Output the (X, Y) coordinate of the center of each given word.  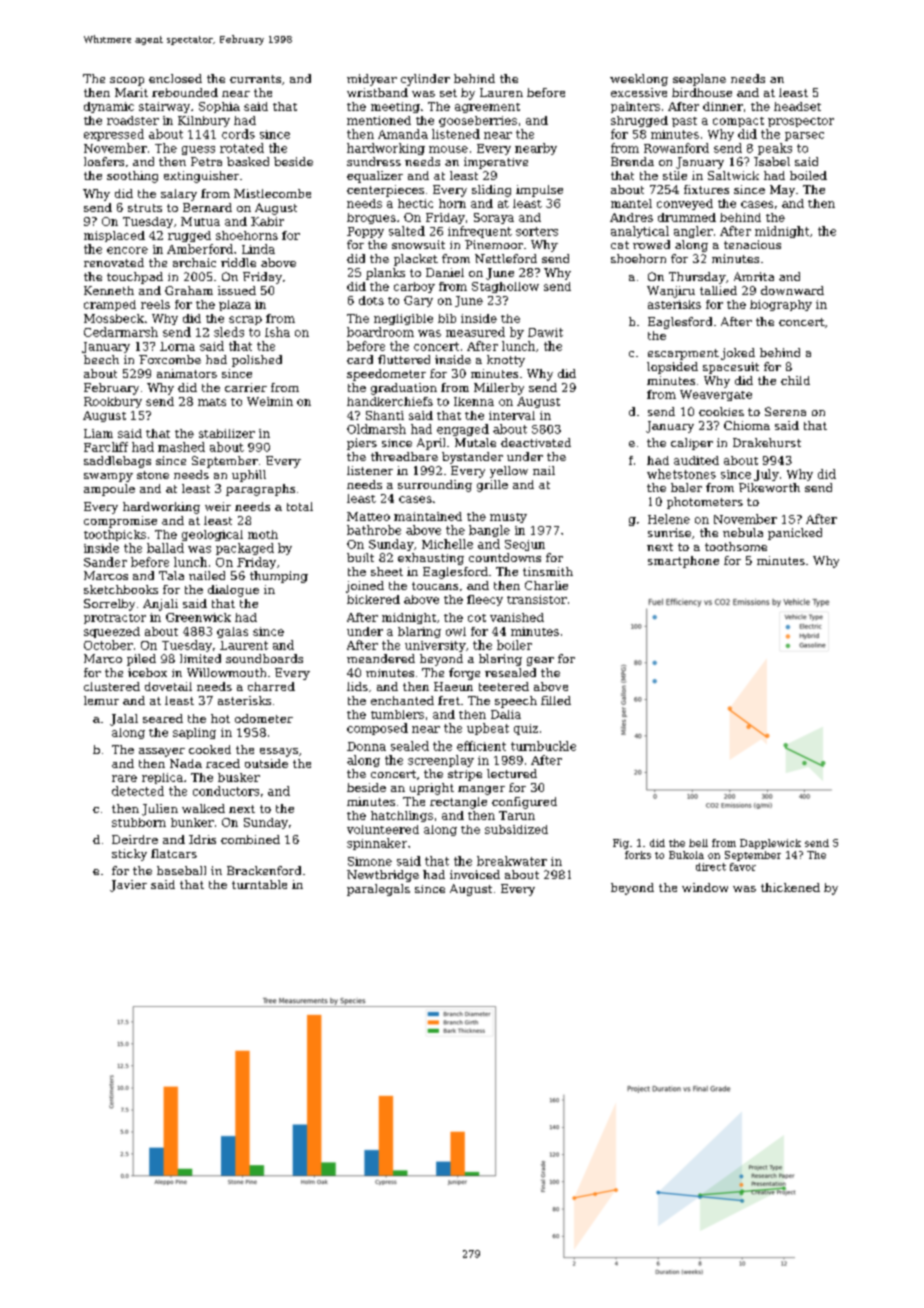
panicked (795, 534)
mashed (181, 447)
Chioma (747, 425)
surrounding (435, 486)
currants (255, 79)
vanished (517, 617)
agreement (487, 108)
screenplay (441, 761)
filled (556, 700)
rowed (651, 244)
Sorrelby (109, 605)
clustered (112, 686)
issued (237, 290)
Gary (418, 301)
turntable (259, 884)
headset (797, 106)
